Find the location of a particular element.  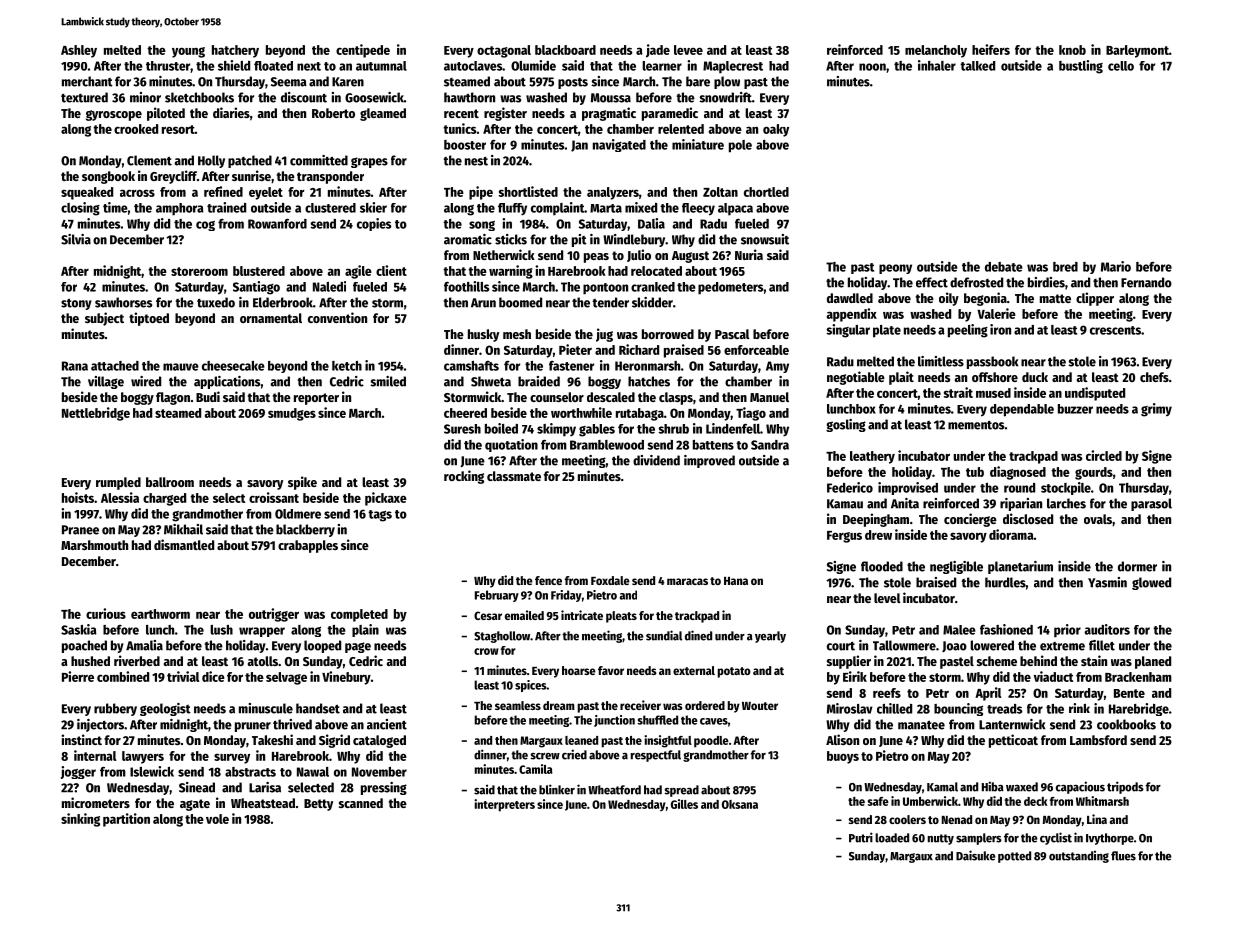

interpreters is located at coordinates (504, 805).
